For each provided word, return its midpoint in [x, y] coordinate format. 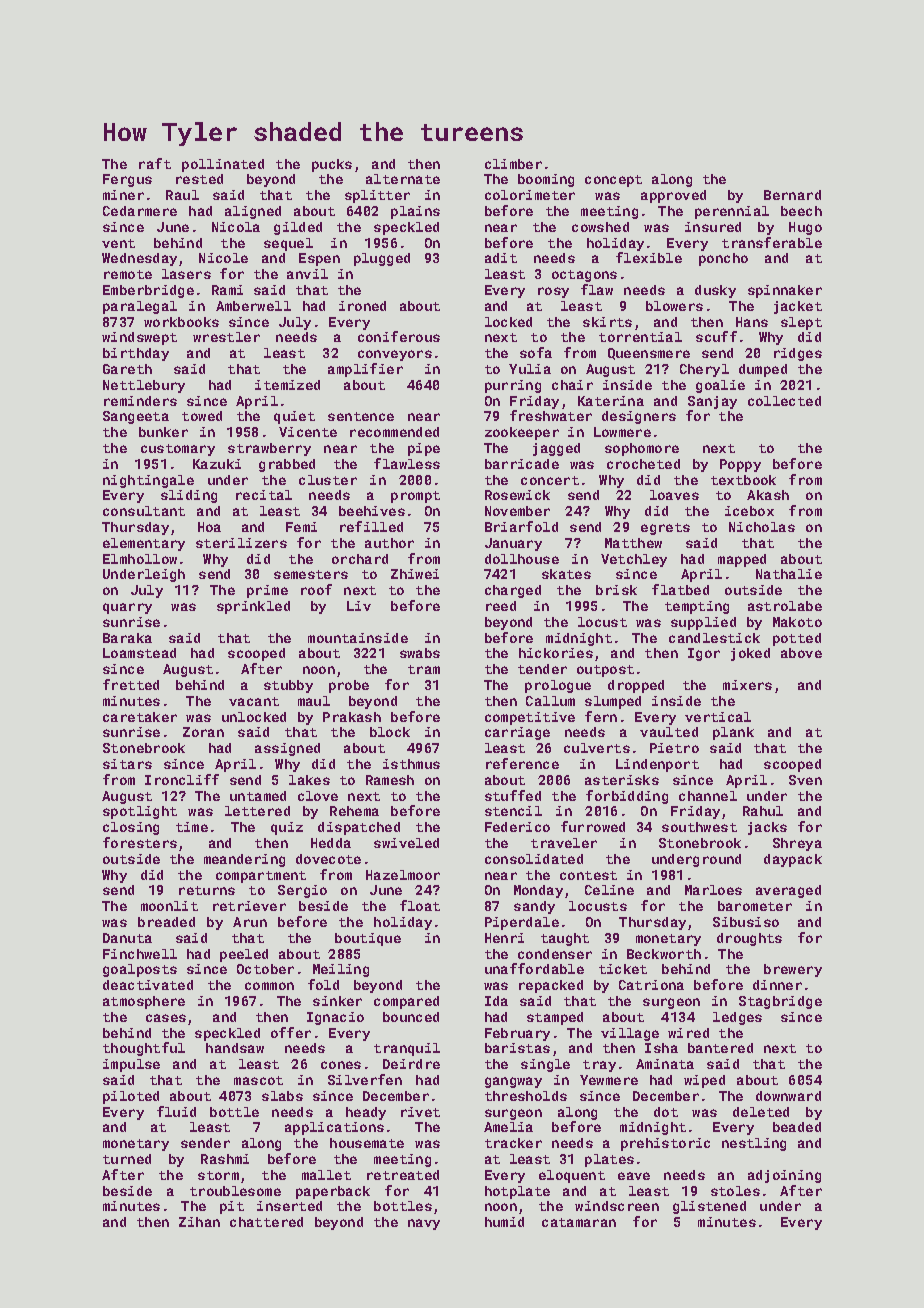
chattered [266, 1222]
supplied [703, 623]
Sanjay [712, 402]
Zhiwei [415, 574]
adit [501, 258]
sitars [127, 764]
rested [199, 179]
